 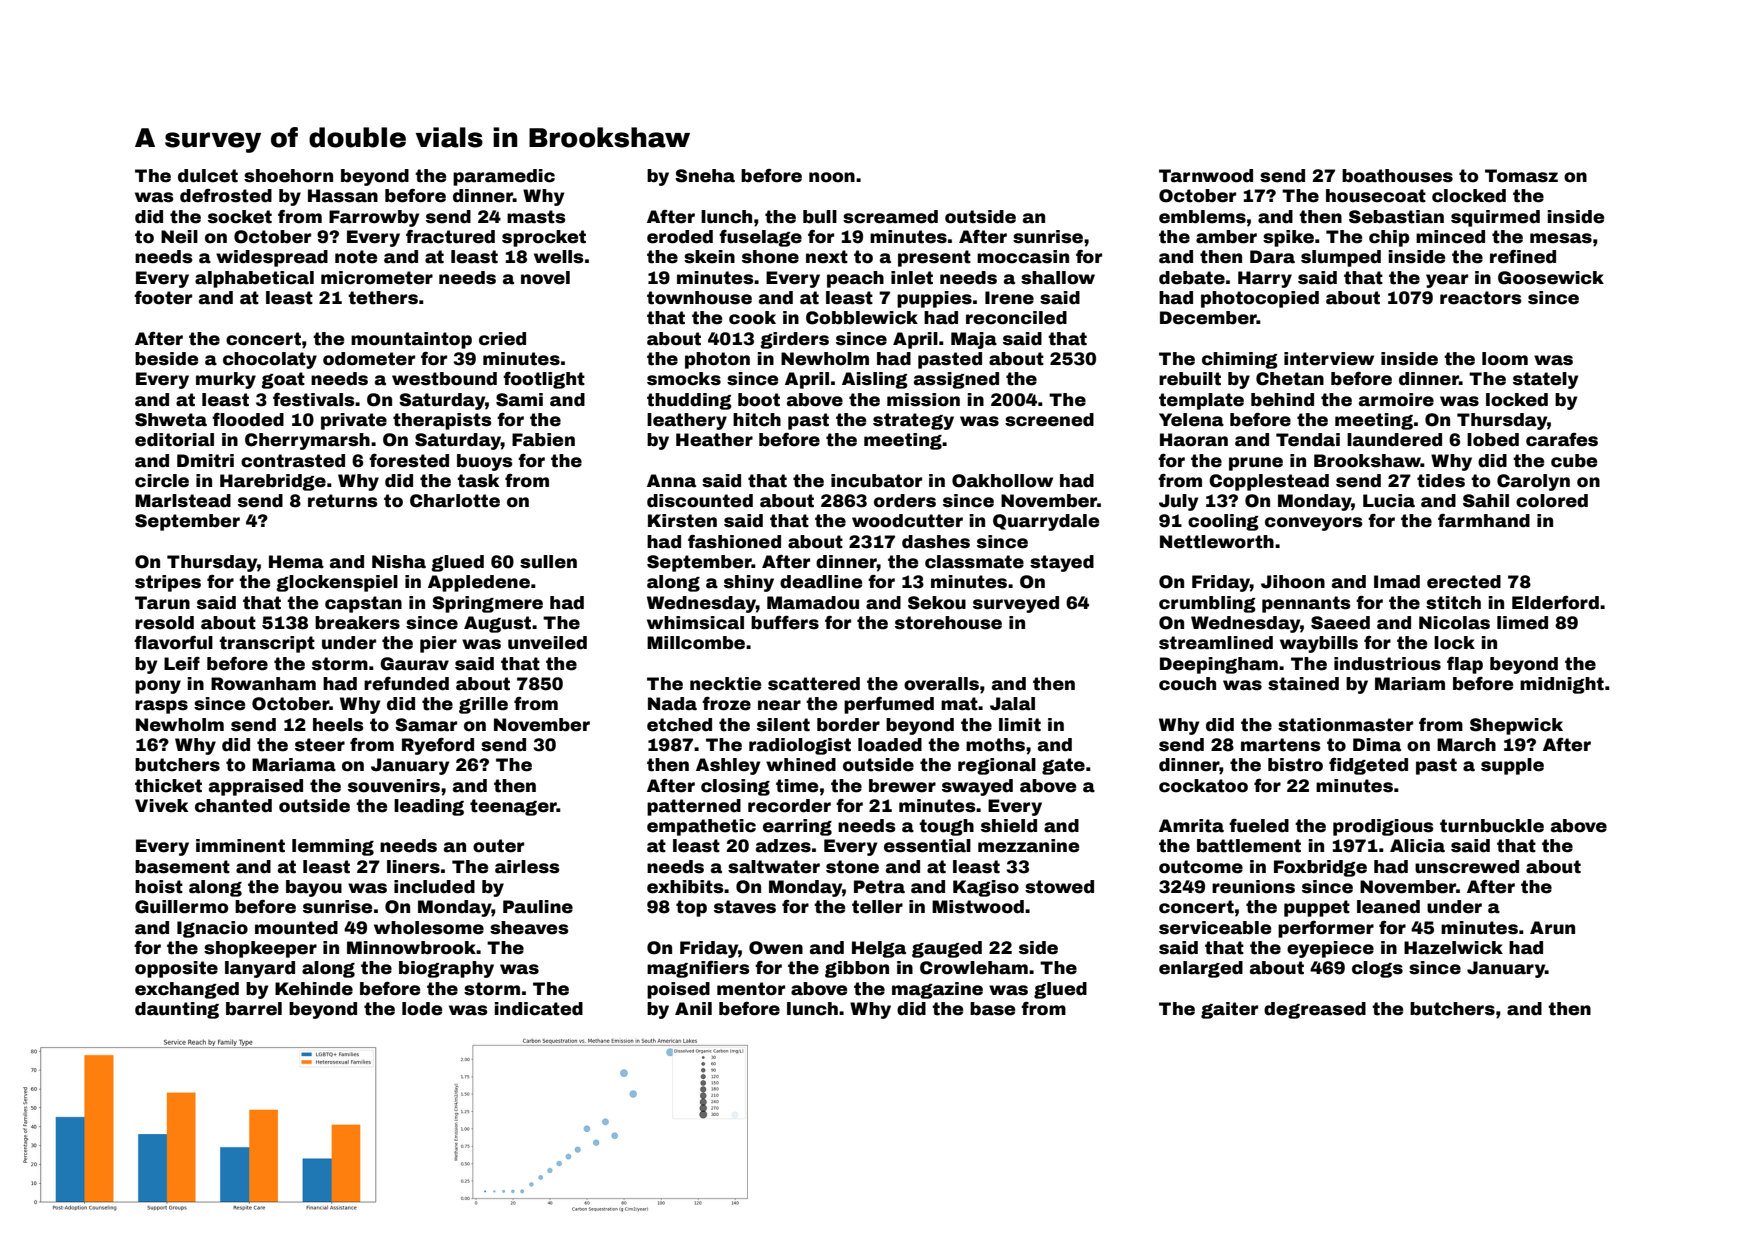 What do you see at coordinates (1397, 176) in the screenshot?
I see `boathouses` at bounding box center [1397, 176].
